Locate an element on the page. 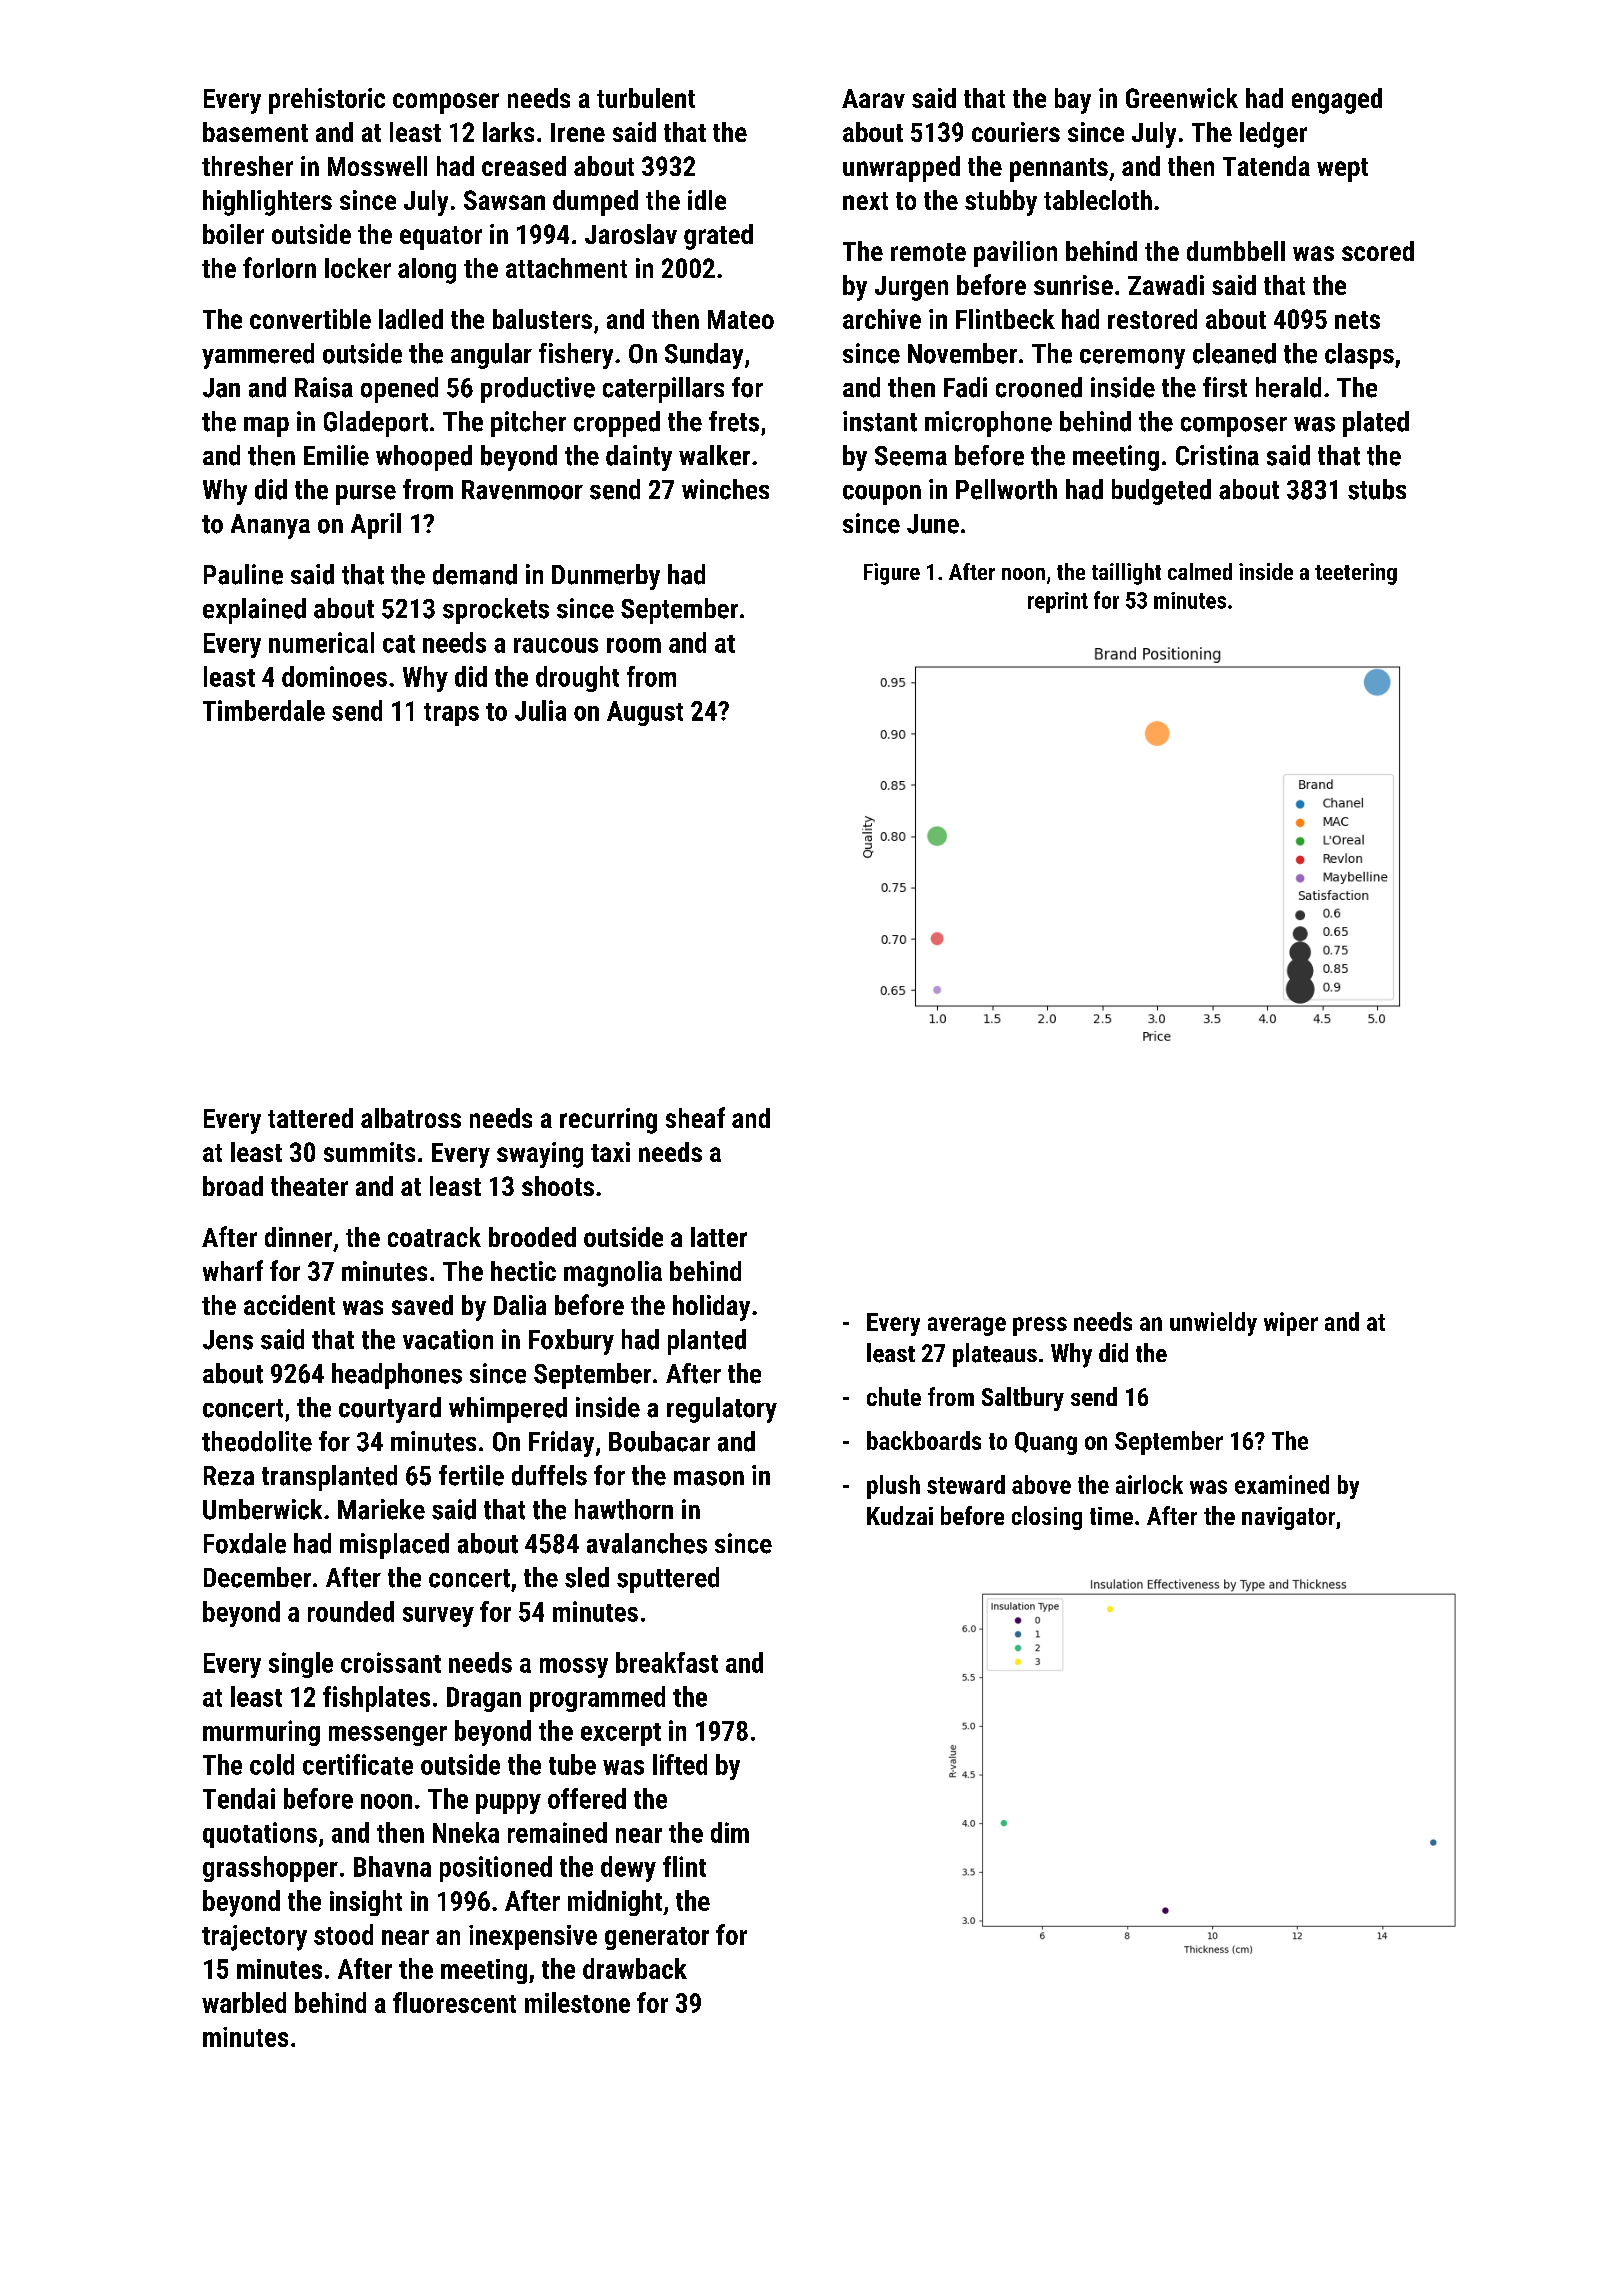  clasps is located at coordinates (1359, 356).
